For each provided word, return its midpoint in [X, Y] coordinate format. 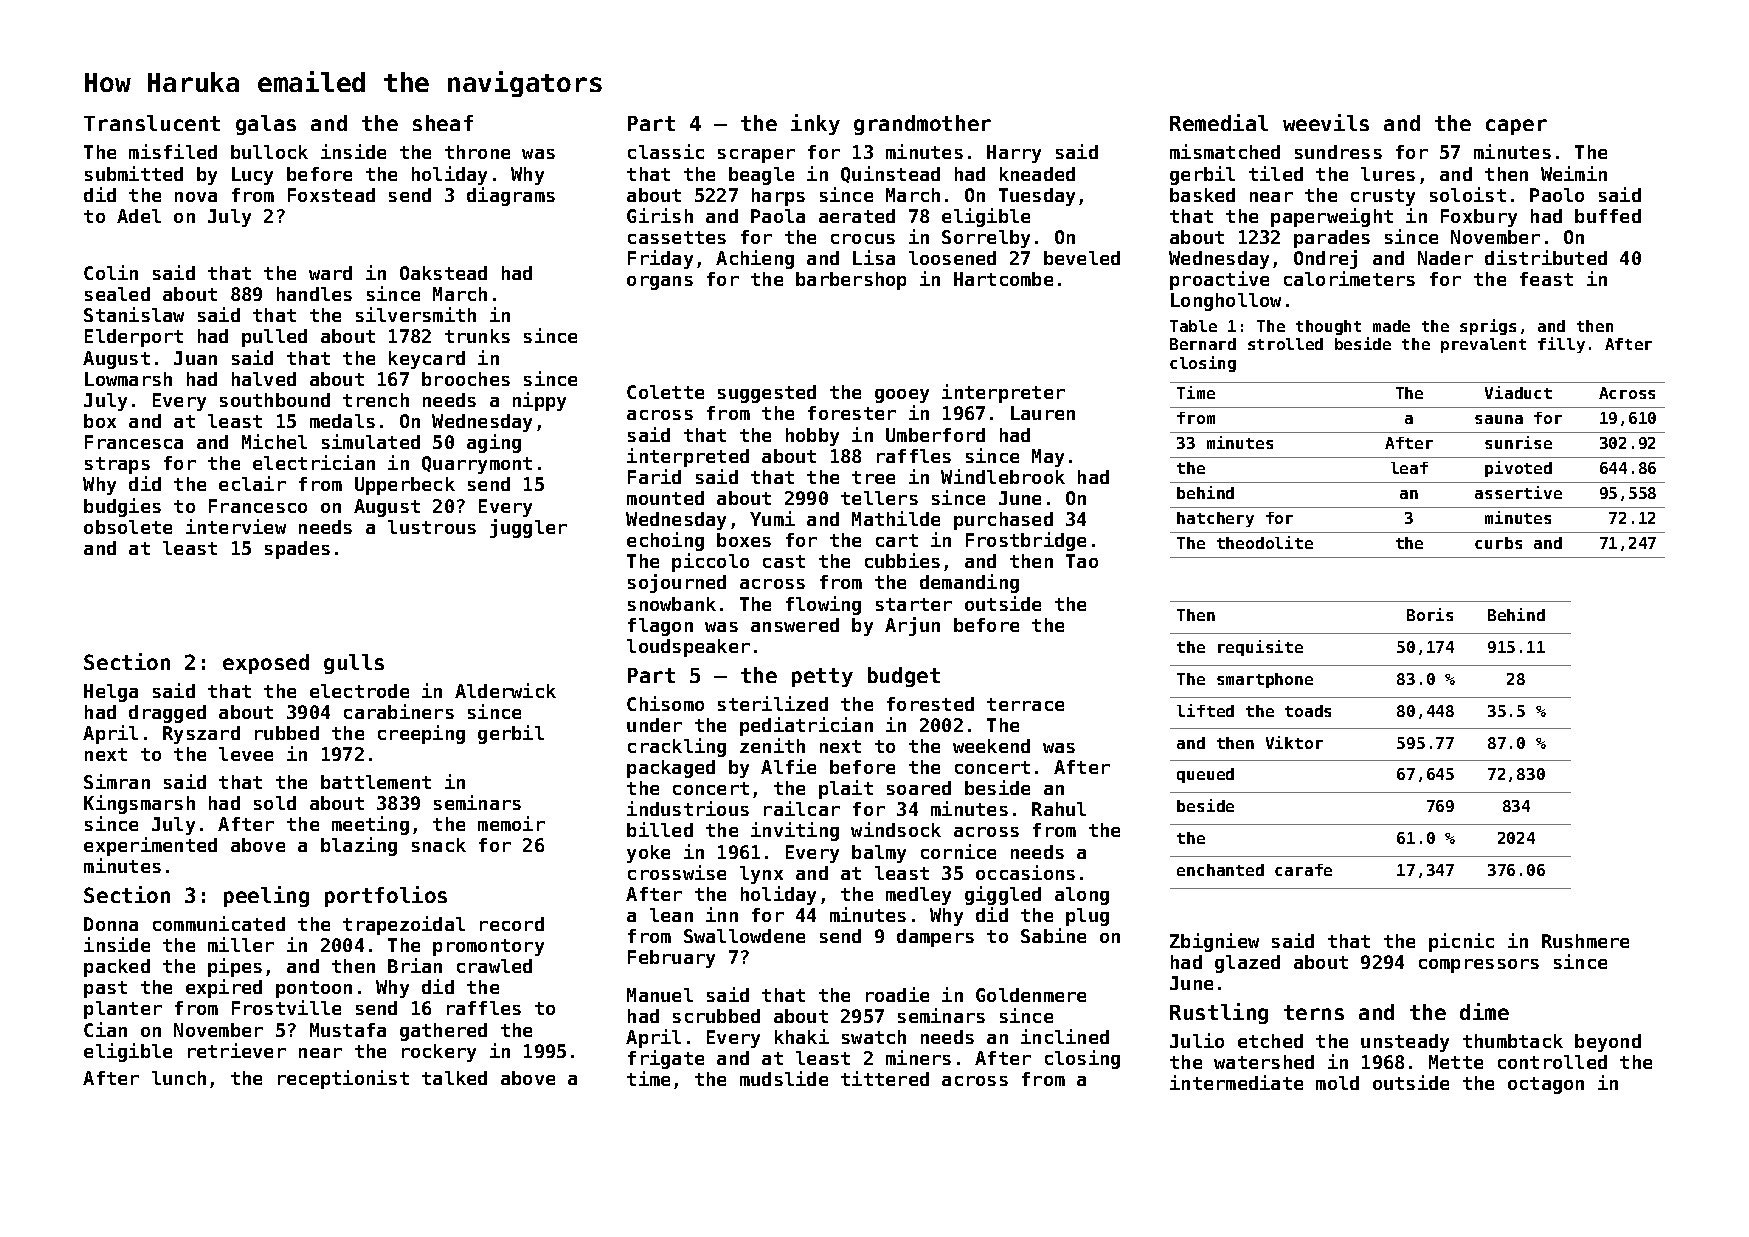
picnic [1461, 942]
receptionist [343, 1079]
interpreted [688, 457]
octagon [1546, 1085]
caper [1516, 127]
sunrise [1518, 442]
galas [266, 125]
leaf [1409, 468]
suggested [767, 394]
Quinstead [890, 174]
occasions [1025, 872]
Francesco [258, 506]
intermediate [1236, 1082]
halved [264, 379]
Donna [111, 924]
